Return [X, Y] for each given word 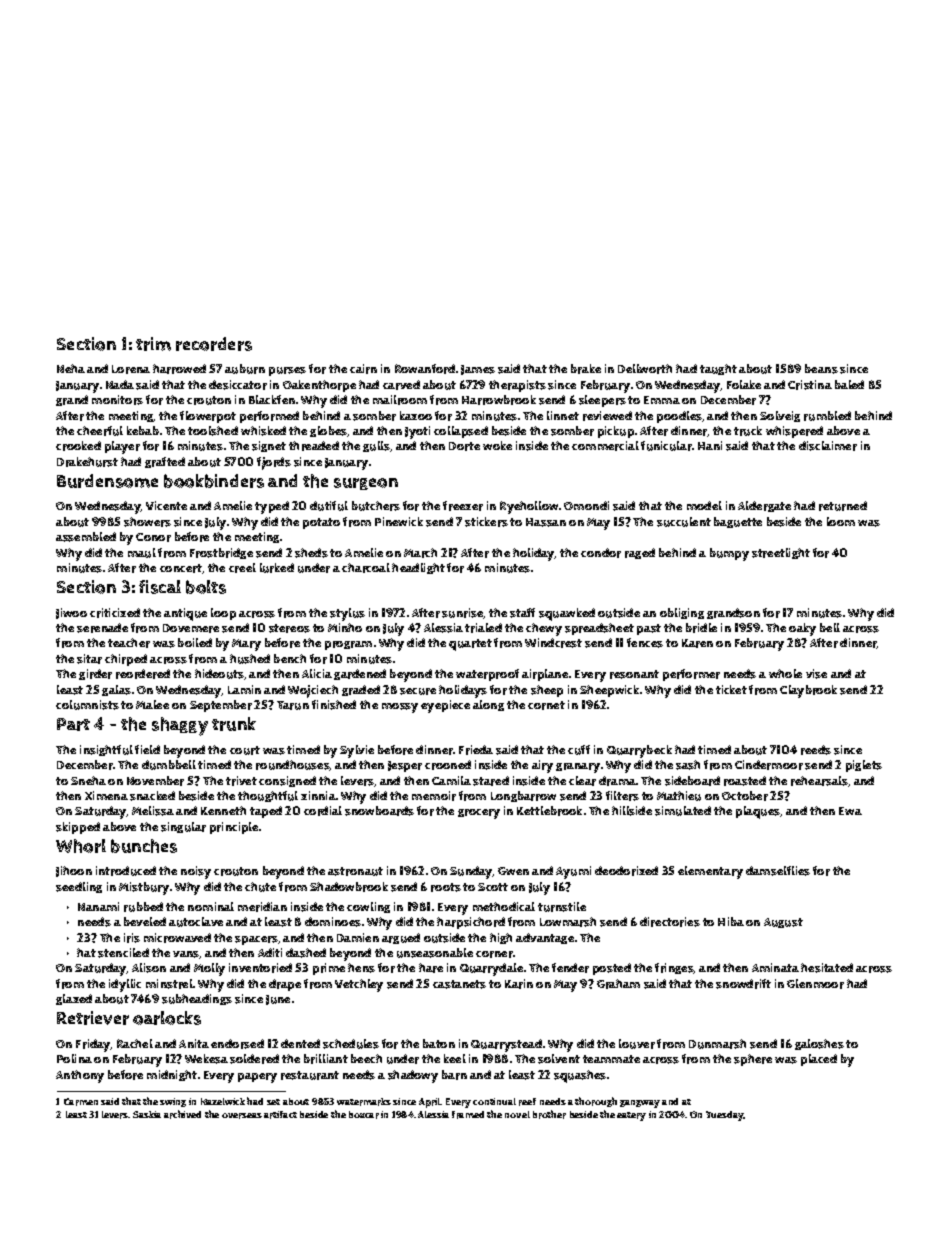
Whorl [81, 846]
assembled [86, 537]
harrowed [179, 369]
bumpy [729, 554]
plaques [758, 812]
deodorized [626, 871]
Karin [519, 984]
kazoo [416, 415]
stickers [486, 522]
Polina [74, 1058]
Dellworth [645, 369]
